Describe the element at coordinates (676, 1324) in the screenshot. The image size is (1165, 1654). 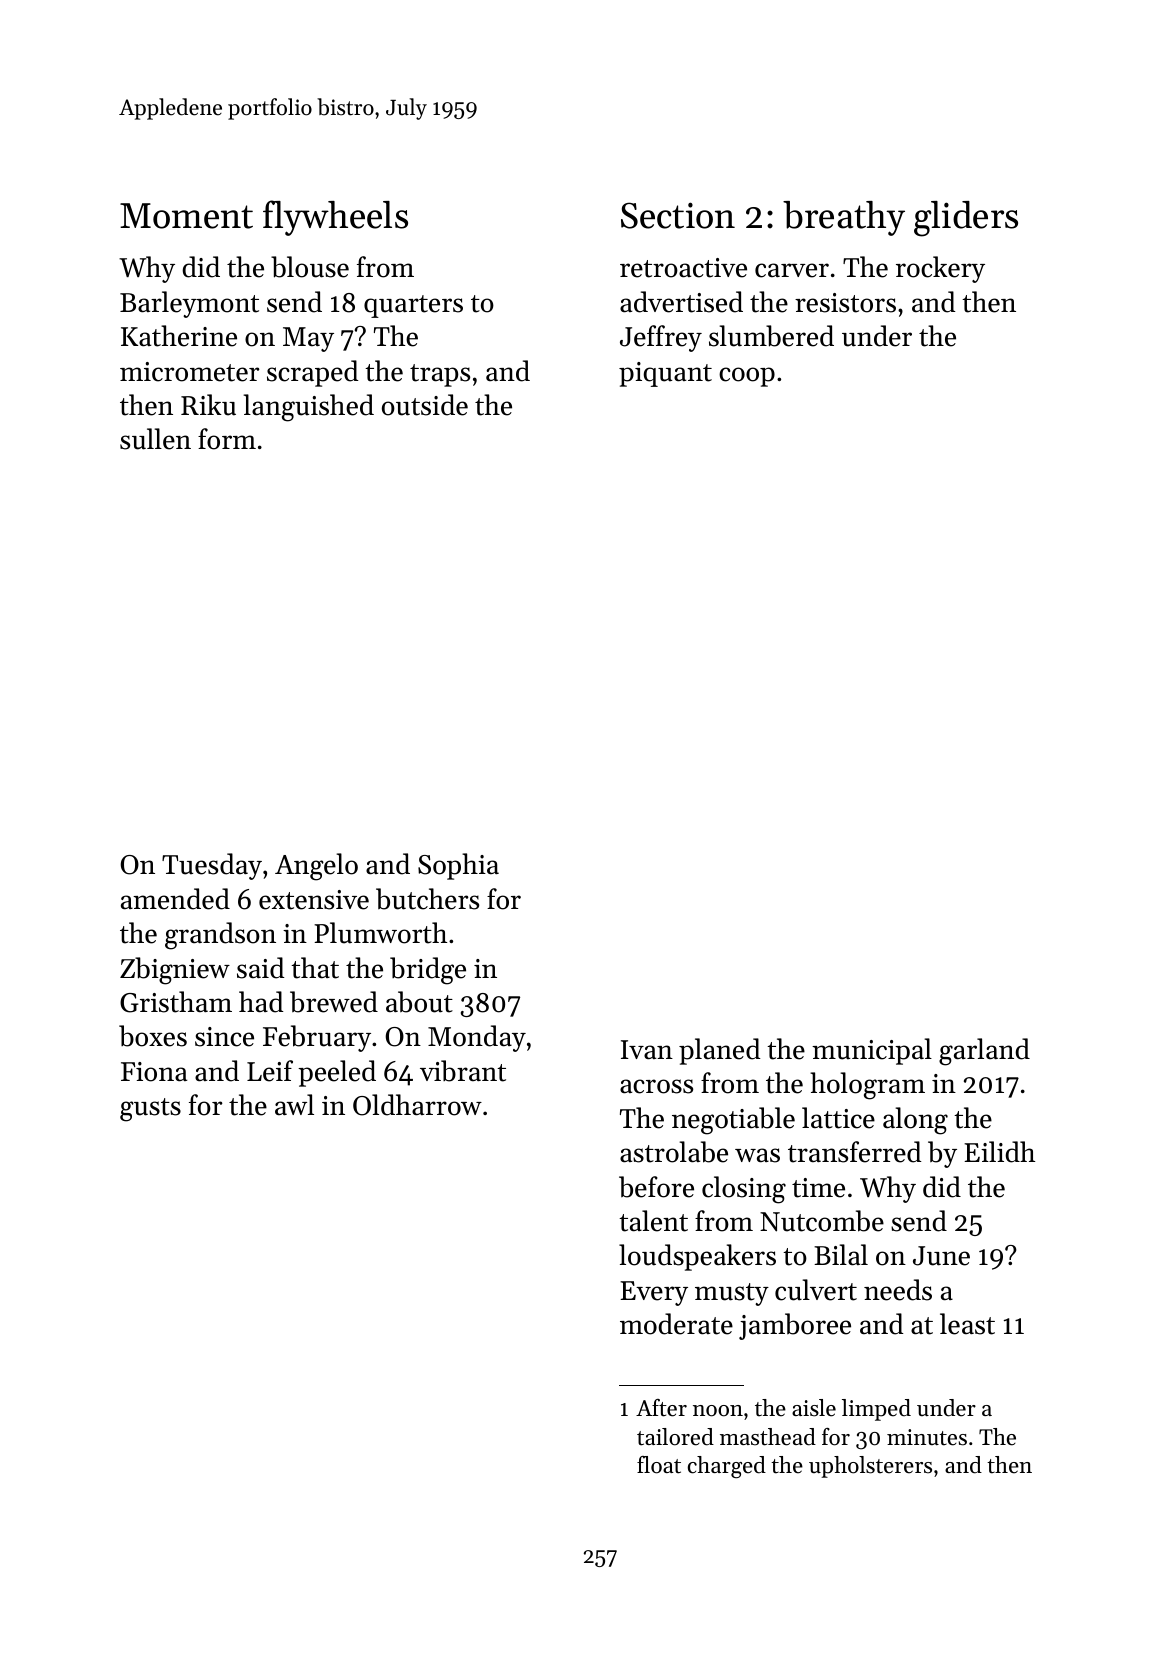
I see `moderate` at that location.
